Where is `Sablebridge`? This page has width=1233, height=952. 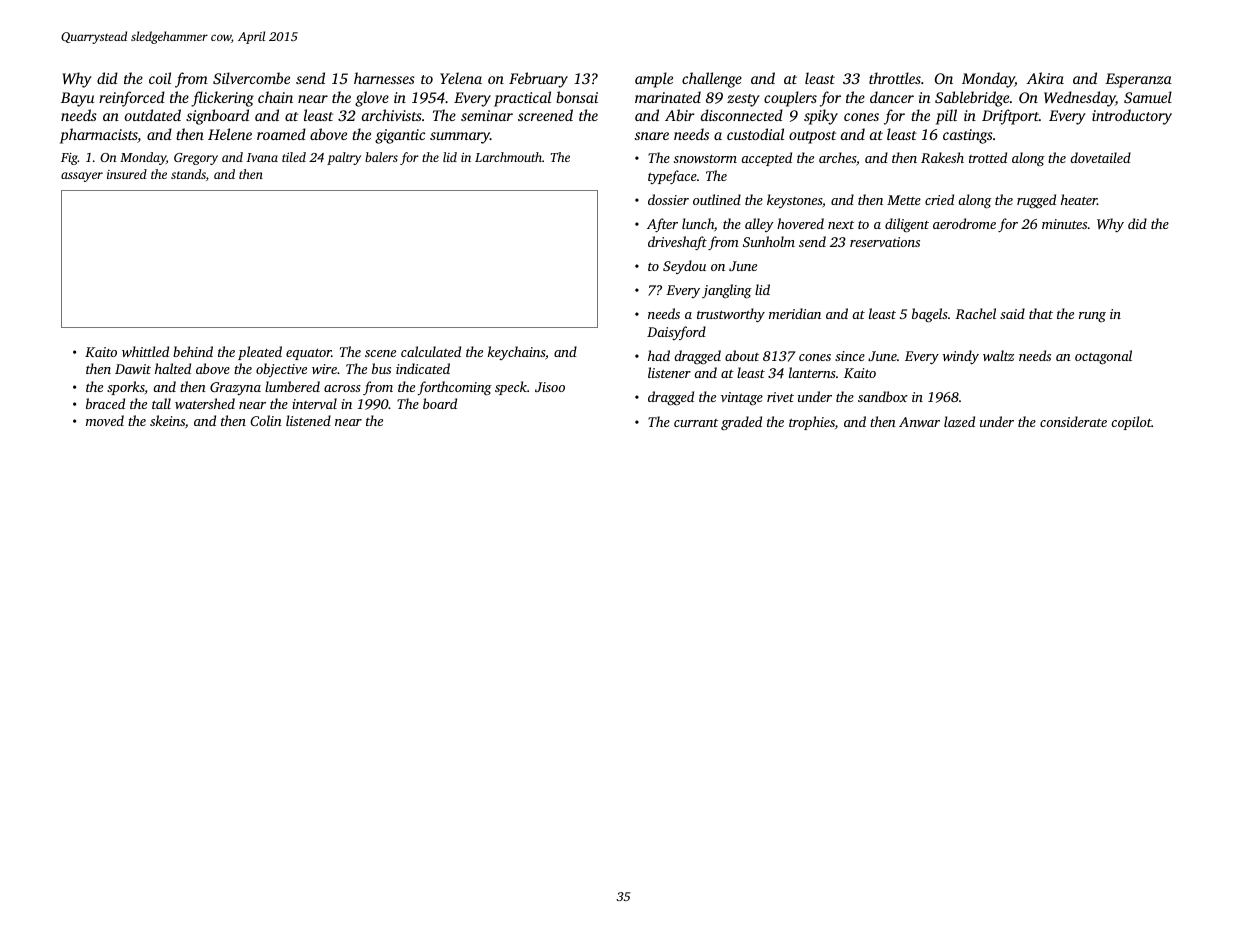 Sablebridge is located at coordinates (972, 99).
